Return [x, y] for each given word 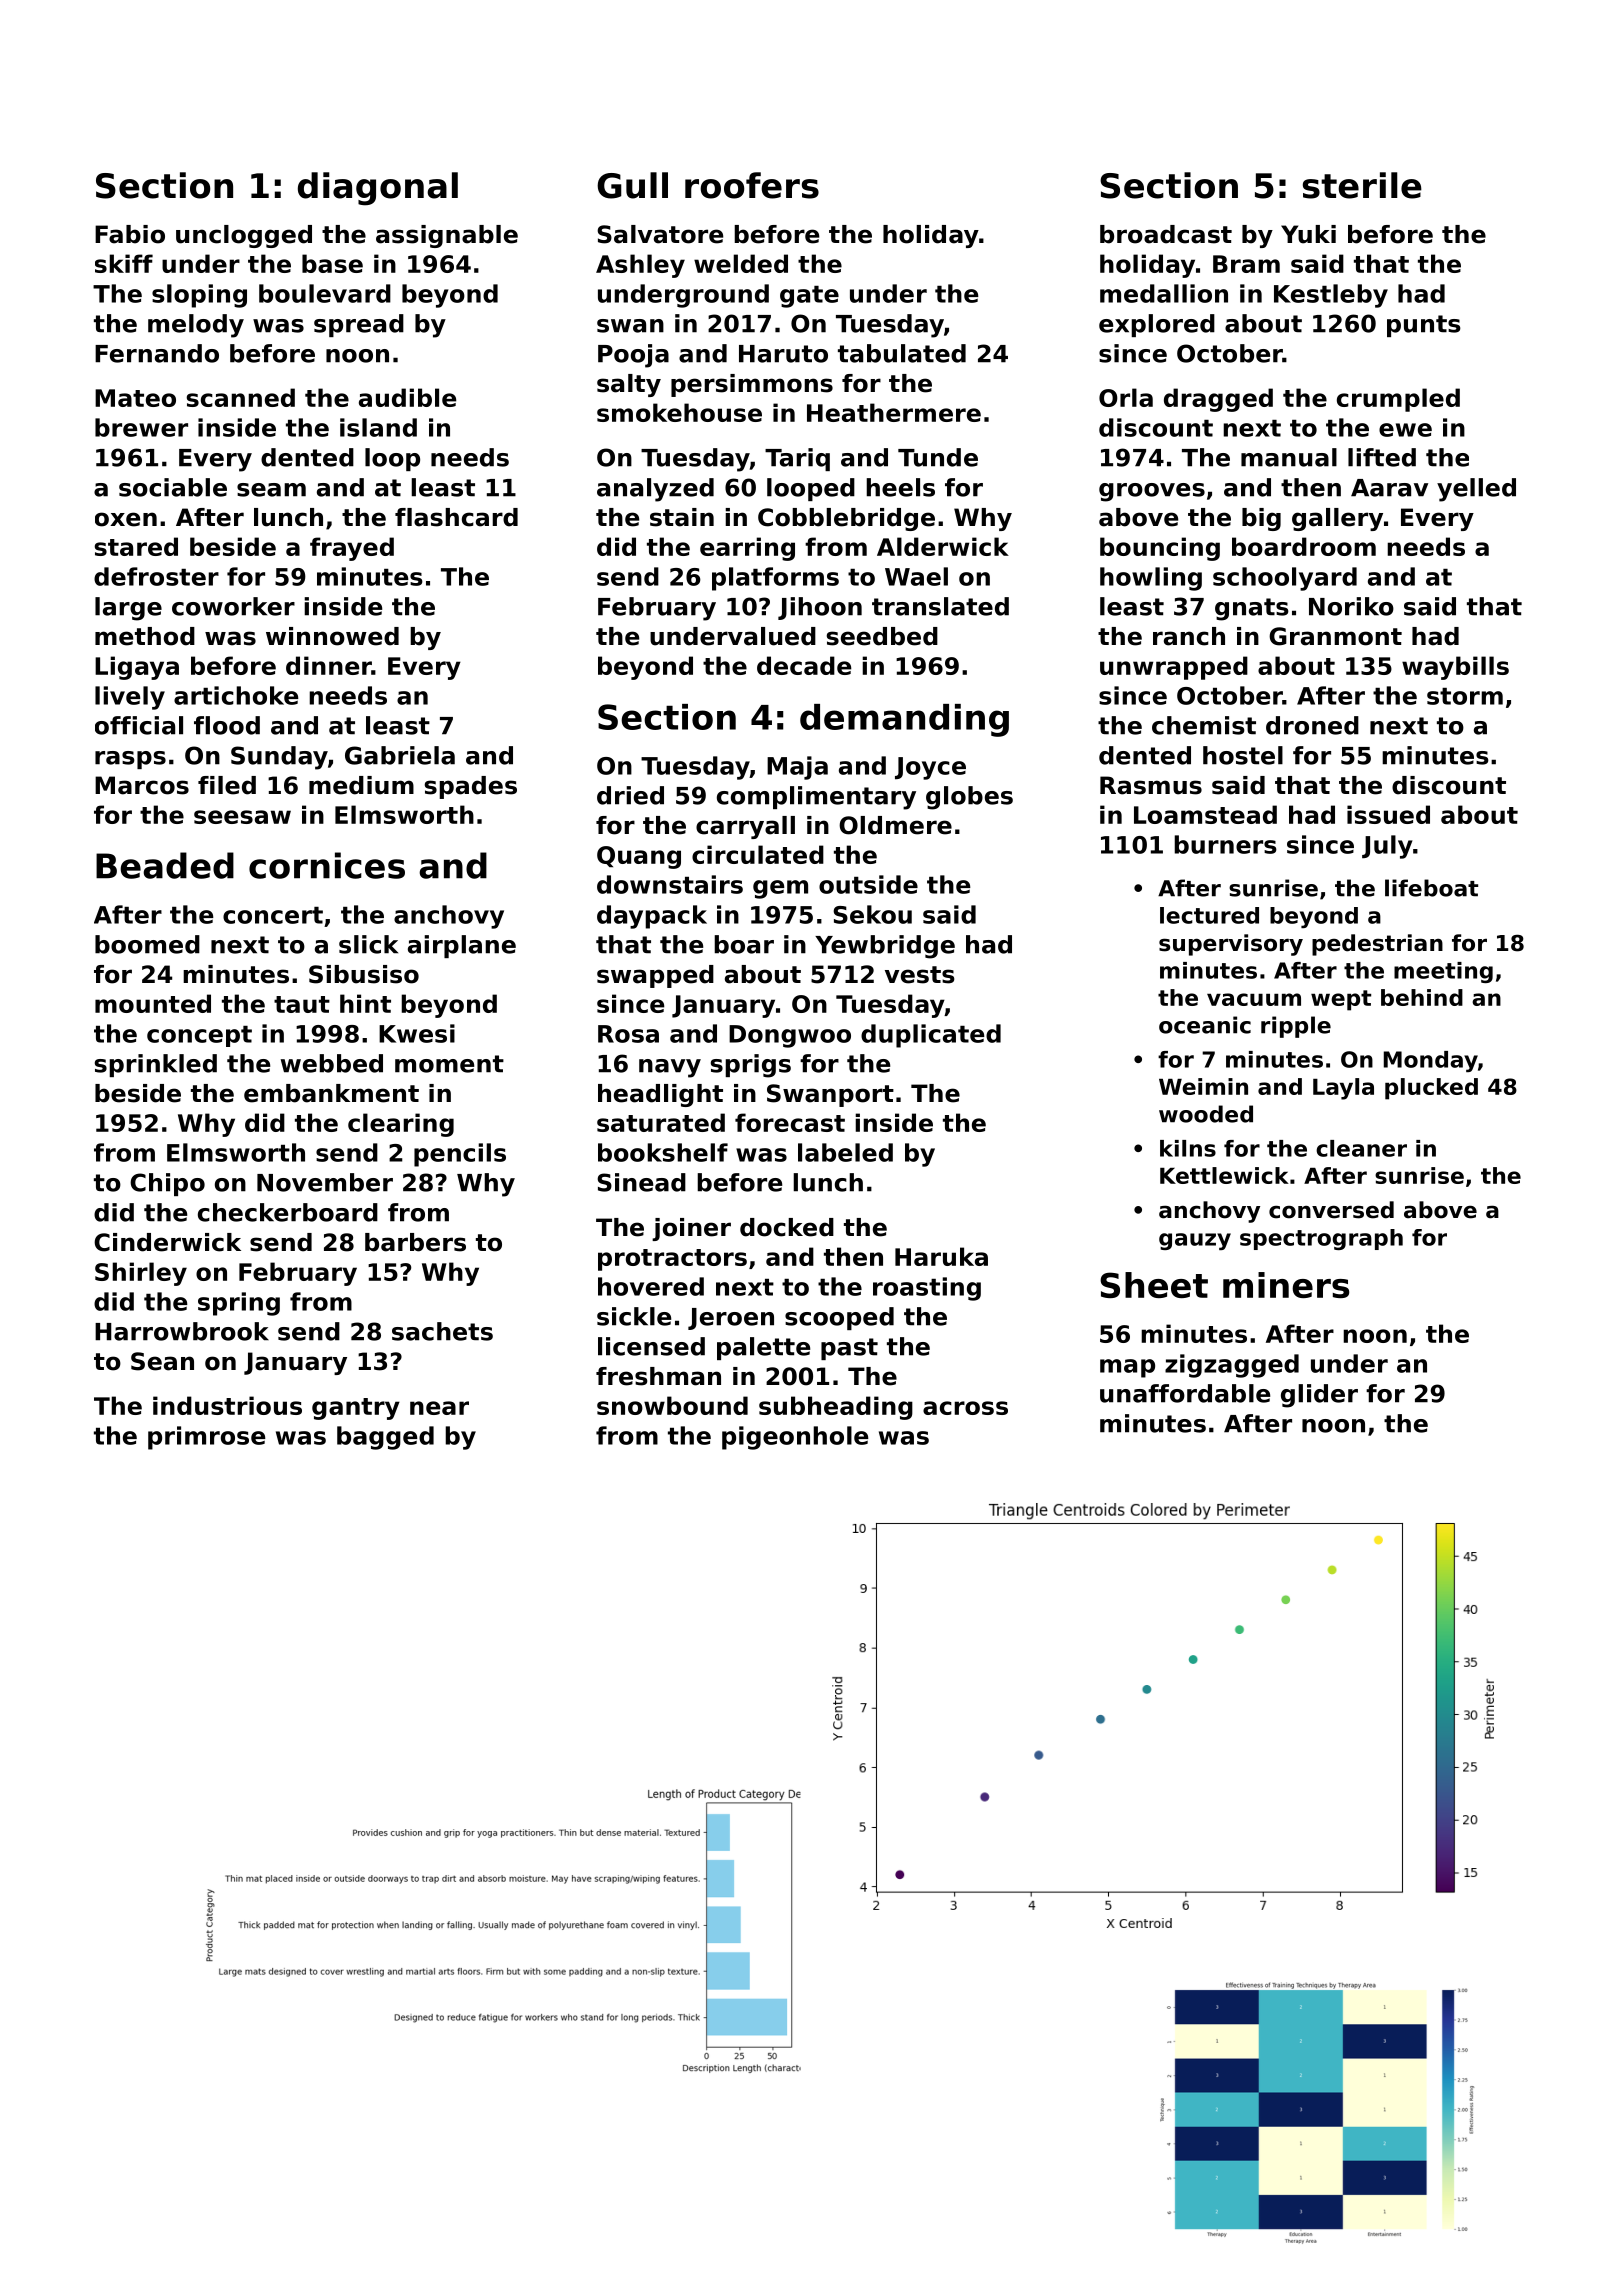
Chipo [167, 1184]
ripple [1296, 1027]
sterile [1362, 185]
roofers [752, 185]
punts [1424, 326]
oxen [126, 519]
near [439, 1408]
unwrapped [1174, 668]
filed [227, 785]
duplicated [931, 1036]
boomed [147, 944]
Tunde [938, 457]
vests [920, 975]
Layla [1343, 1089]
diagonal [378, 189]
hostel [1243, 755]
